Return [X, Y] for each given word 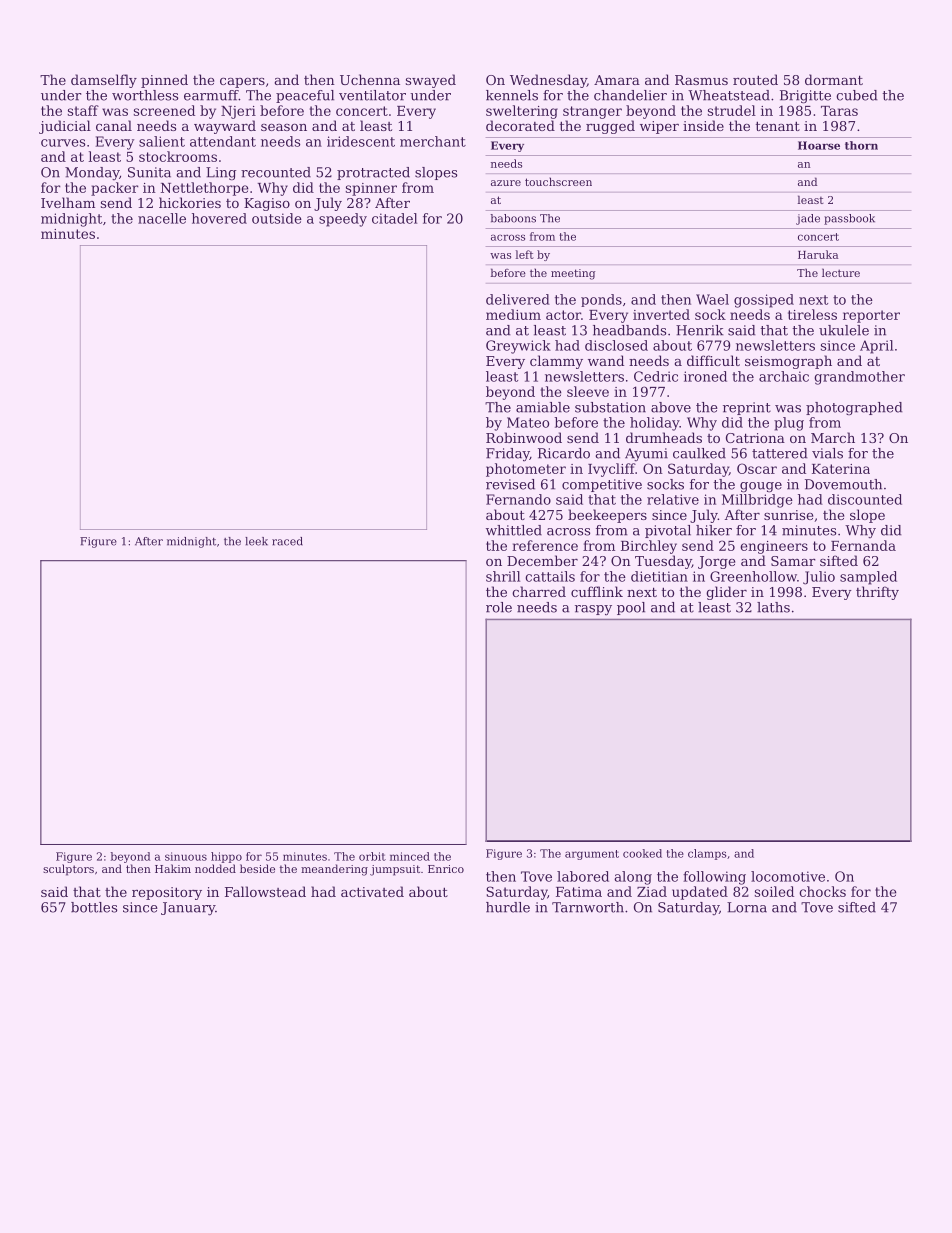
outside [277, 218]
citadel [394, 218]
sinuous [186, 856]
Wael [712, 299]
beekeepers [607, 516]
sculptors [68, 870]
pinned [164, 81]
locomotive [788, 876]
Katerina [841, 469]
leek [256, 541]
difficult [713, 360]
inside [703, 125]
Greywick [518, 347]
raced [287, 541]
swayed [431, 81]
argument [592, 855]
